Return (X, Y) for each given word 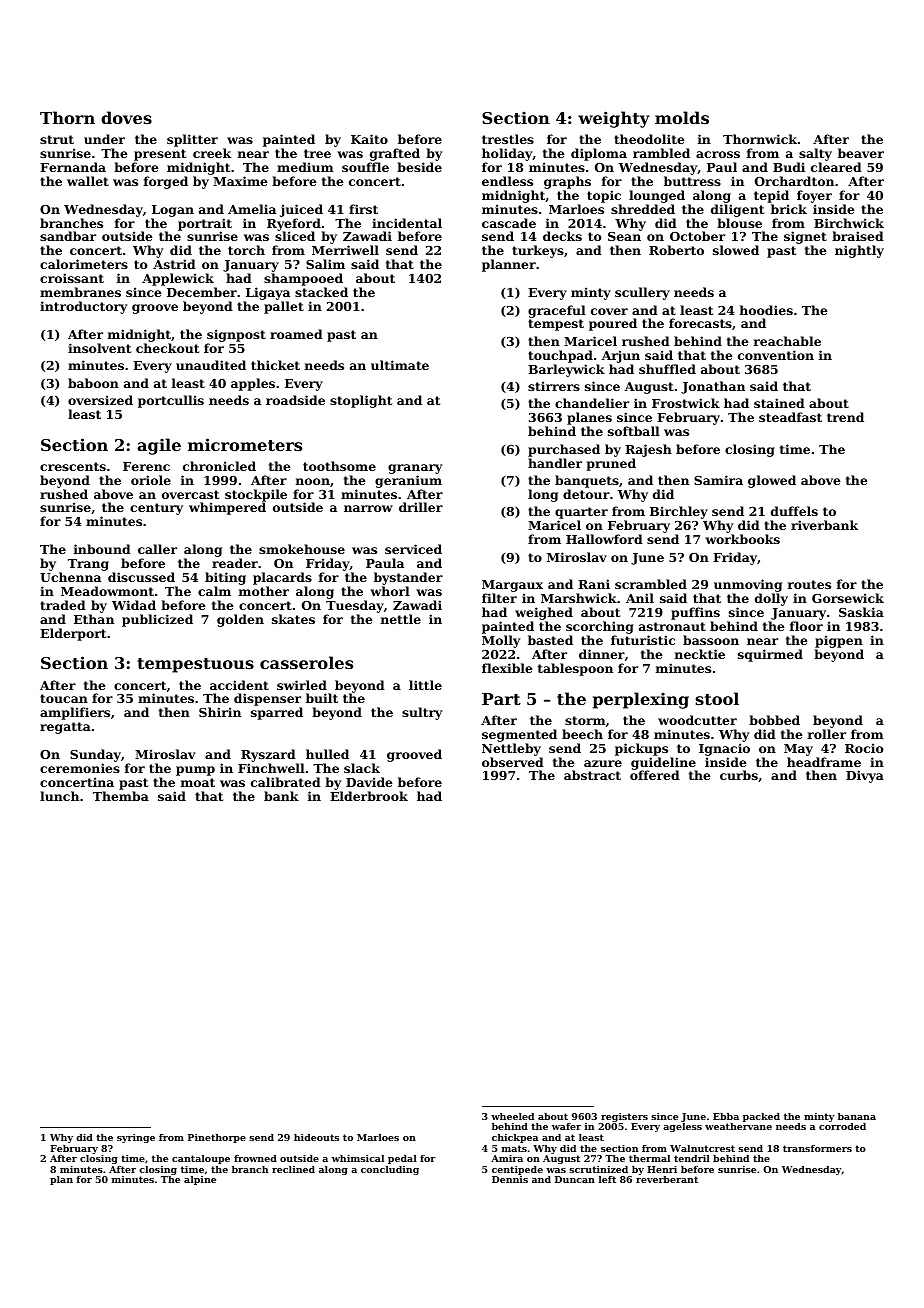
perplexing (641, 700)
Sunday (95, 755)
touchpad (560, 356)
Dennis (510, 1179)
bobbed (774, 720)
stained (779, 403)
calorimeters (84, 264)
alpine (200, 1180)
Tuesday (355, 606)
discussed (141, 577)
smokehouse (302, 549)
